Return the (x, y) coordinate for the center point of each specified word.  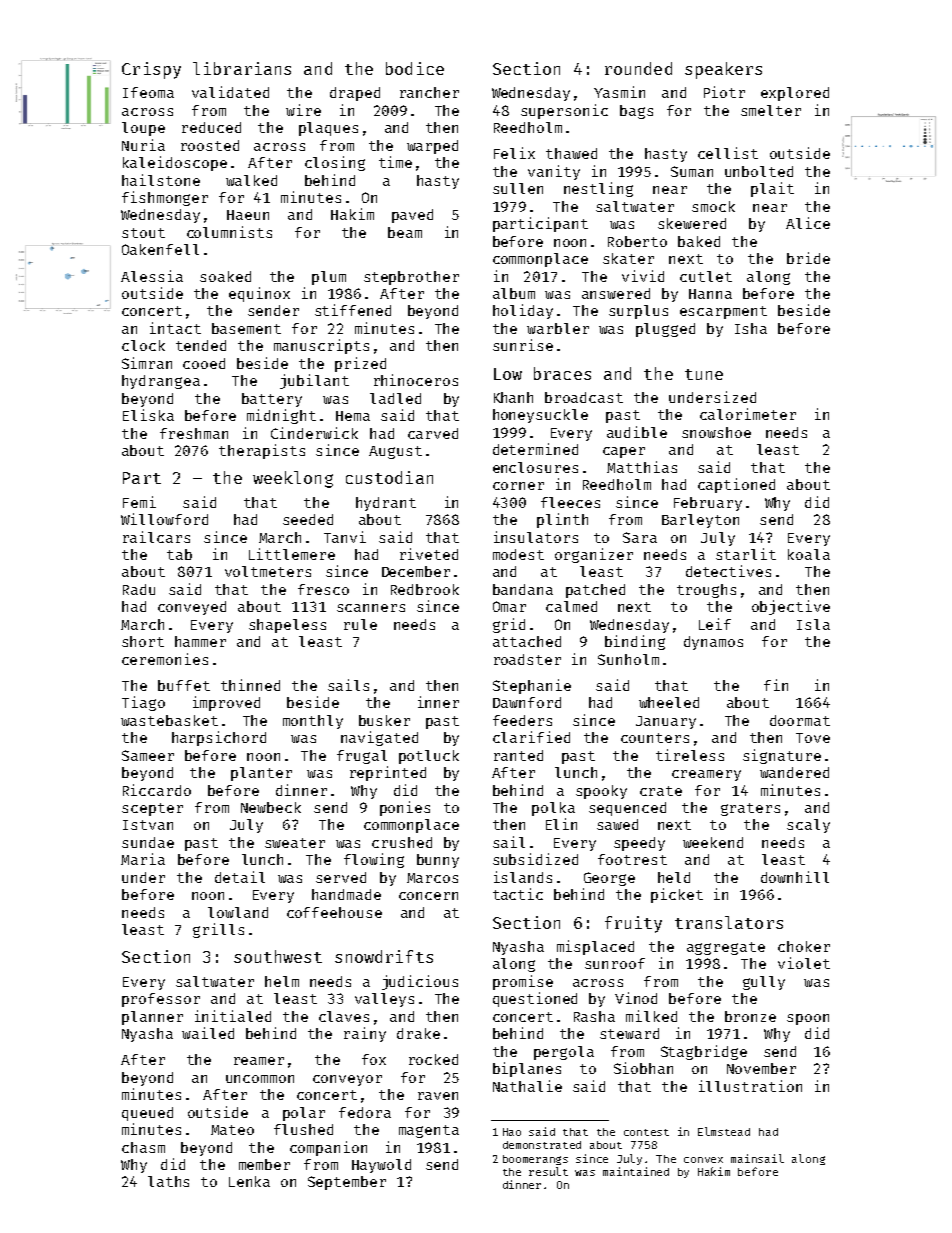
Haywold (381, 1166)
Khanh (513, 397)
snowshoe (716, 432)
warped (432, 147)
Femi (139, 502)
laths (168, 1181)
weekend (713, 842)
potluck (429, 757)
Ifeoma (148, 92)
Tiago (143, 703)
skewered (692, 223)
